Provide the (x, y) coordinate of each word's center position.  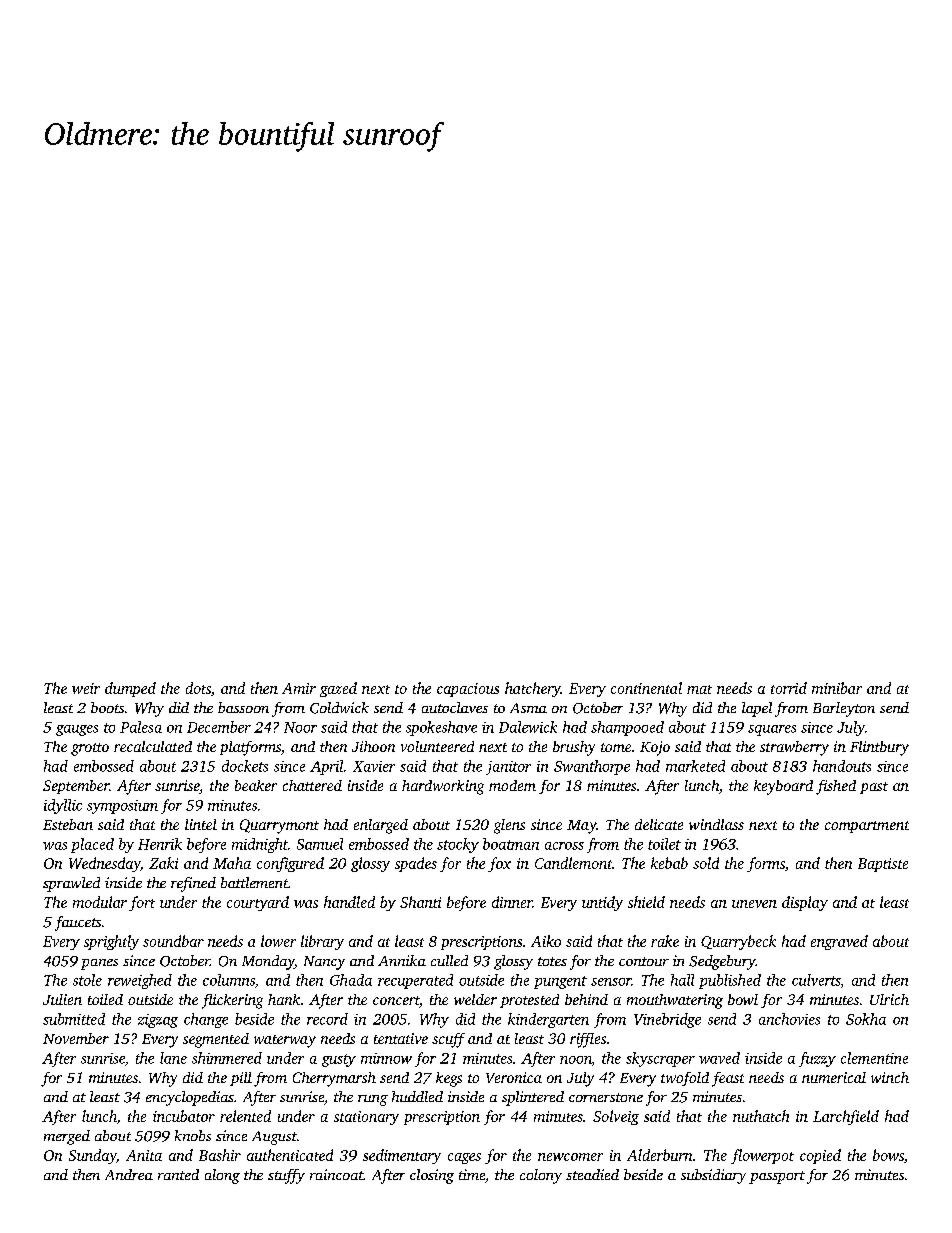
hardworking (443, 787)
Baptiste (883, 865)
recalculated (153, 746)
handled (349, 902)
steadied (592, 1174)
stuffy (286, 1176)
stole (87, 980)
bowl (743, 999)
